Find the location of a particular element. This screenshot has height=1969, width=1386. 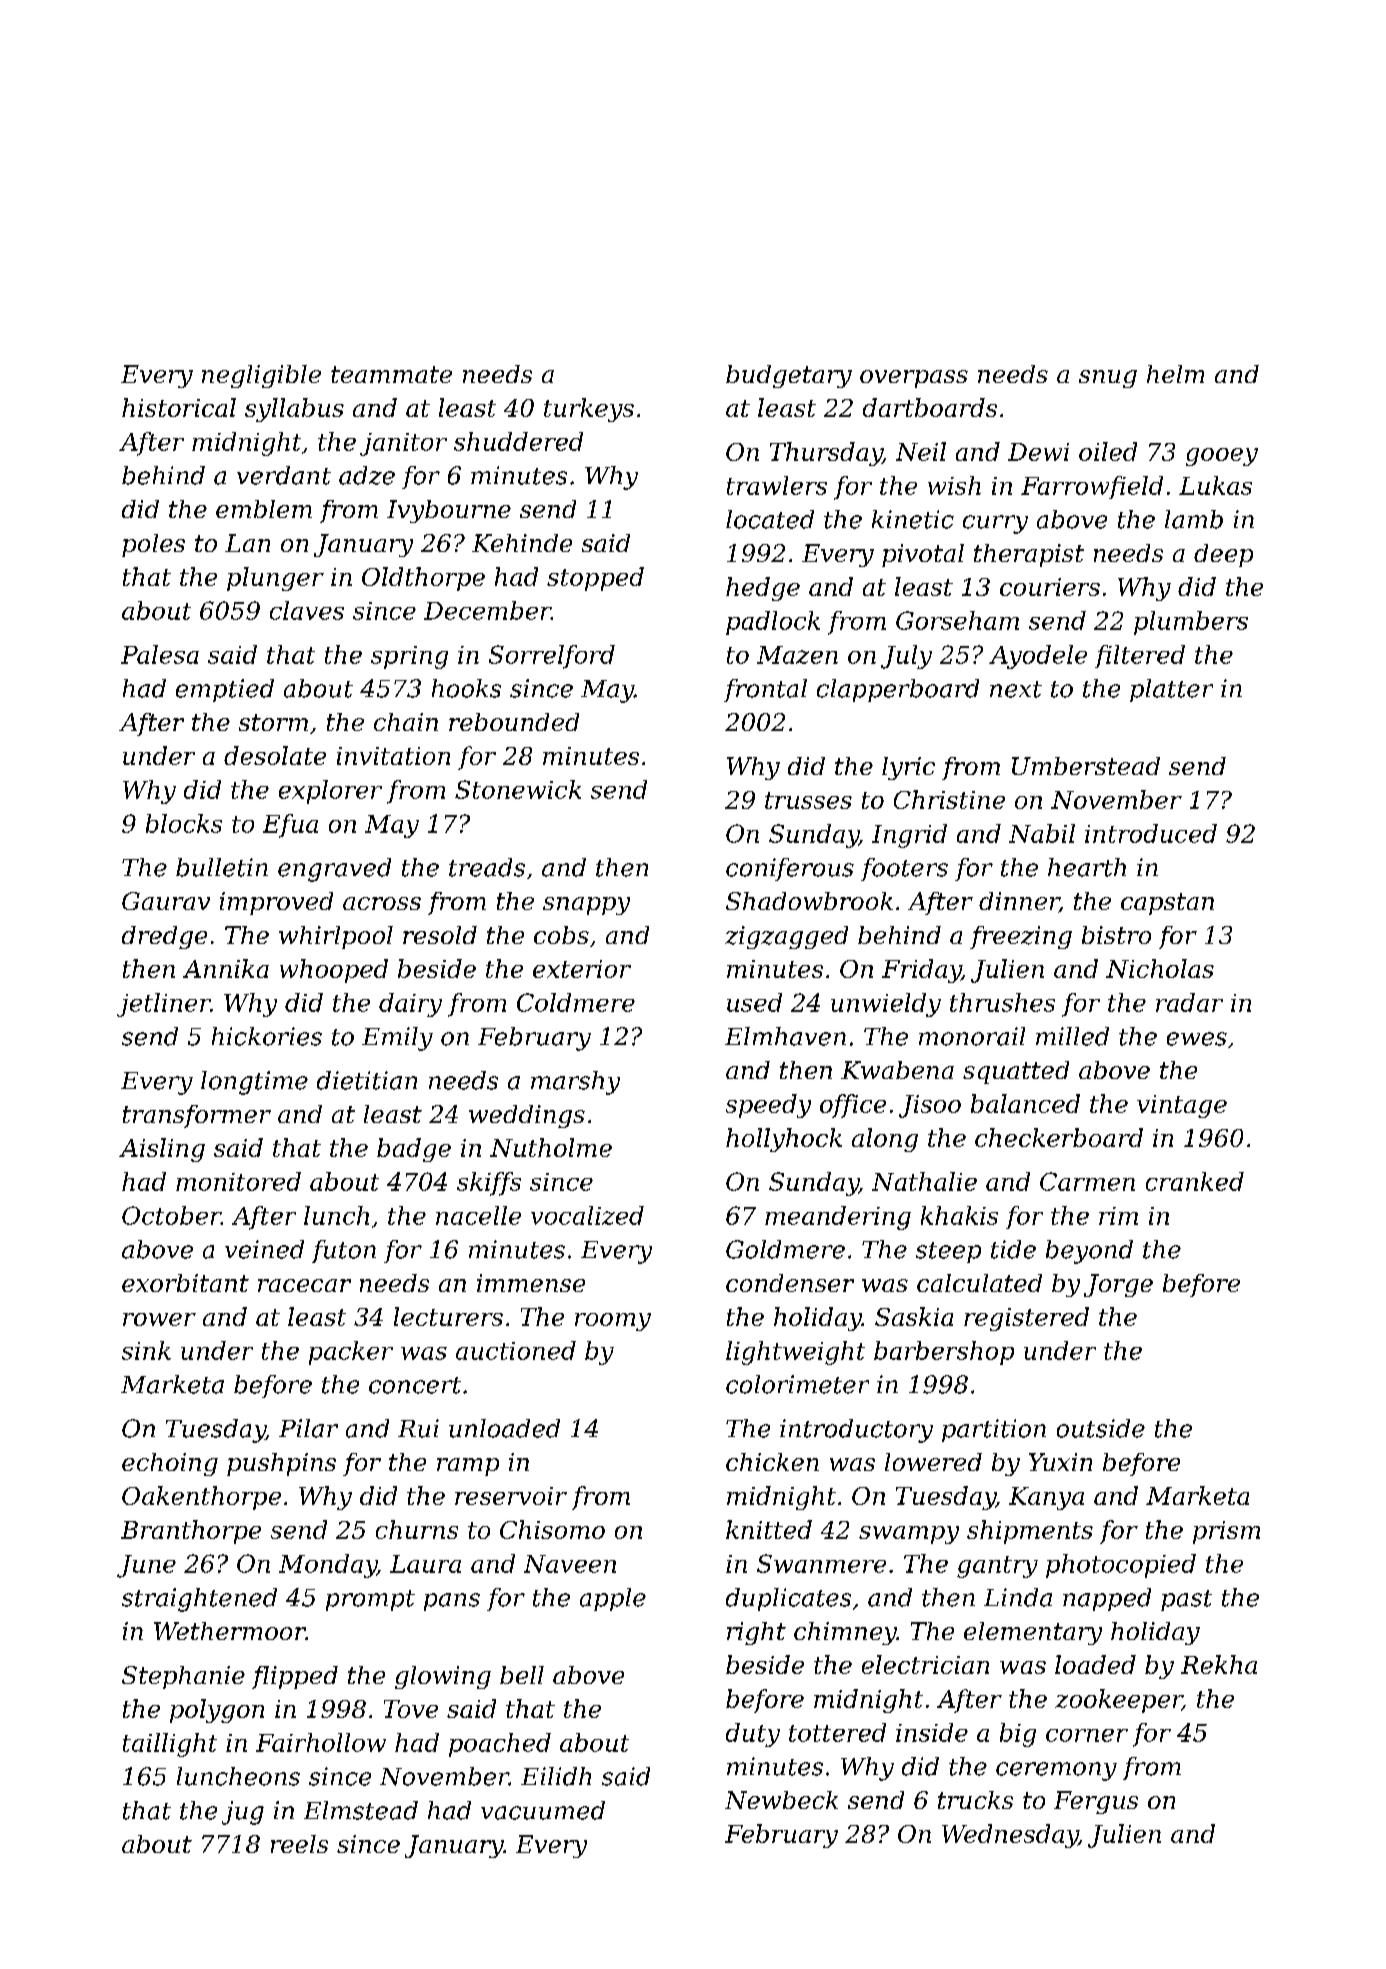

speedy is located at coordinates (768, 1106).
